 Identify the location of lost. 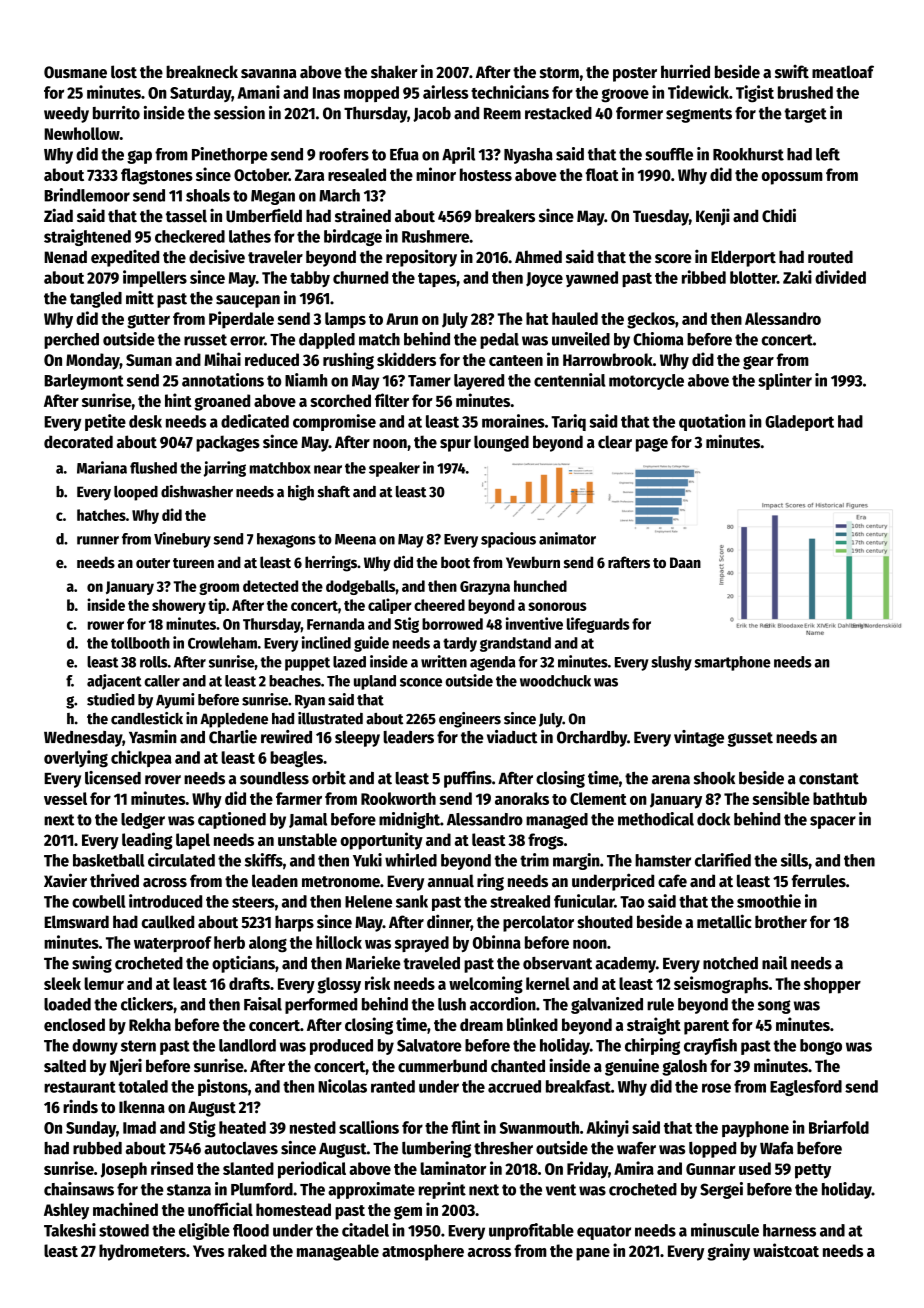
(124, 72).
